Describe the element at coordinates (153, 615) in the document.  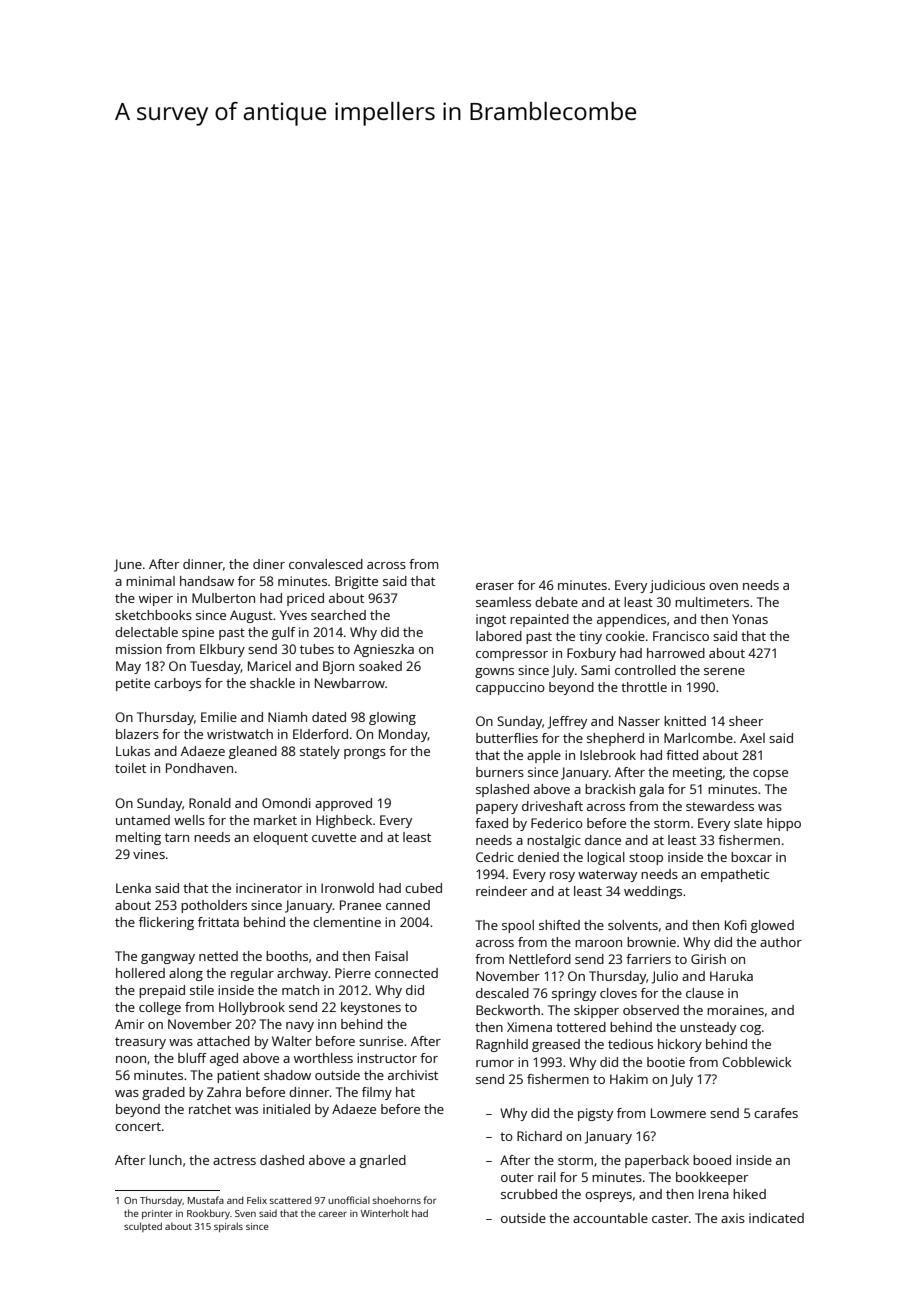
I see `sketchbooks` at that location.
